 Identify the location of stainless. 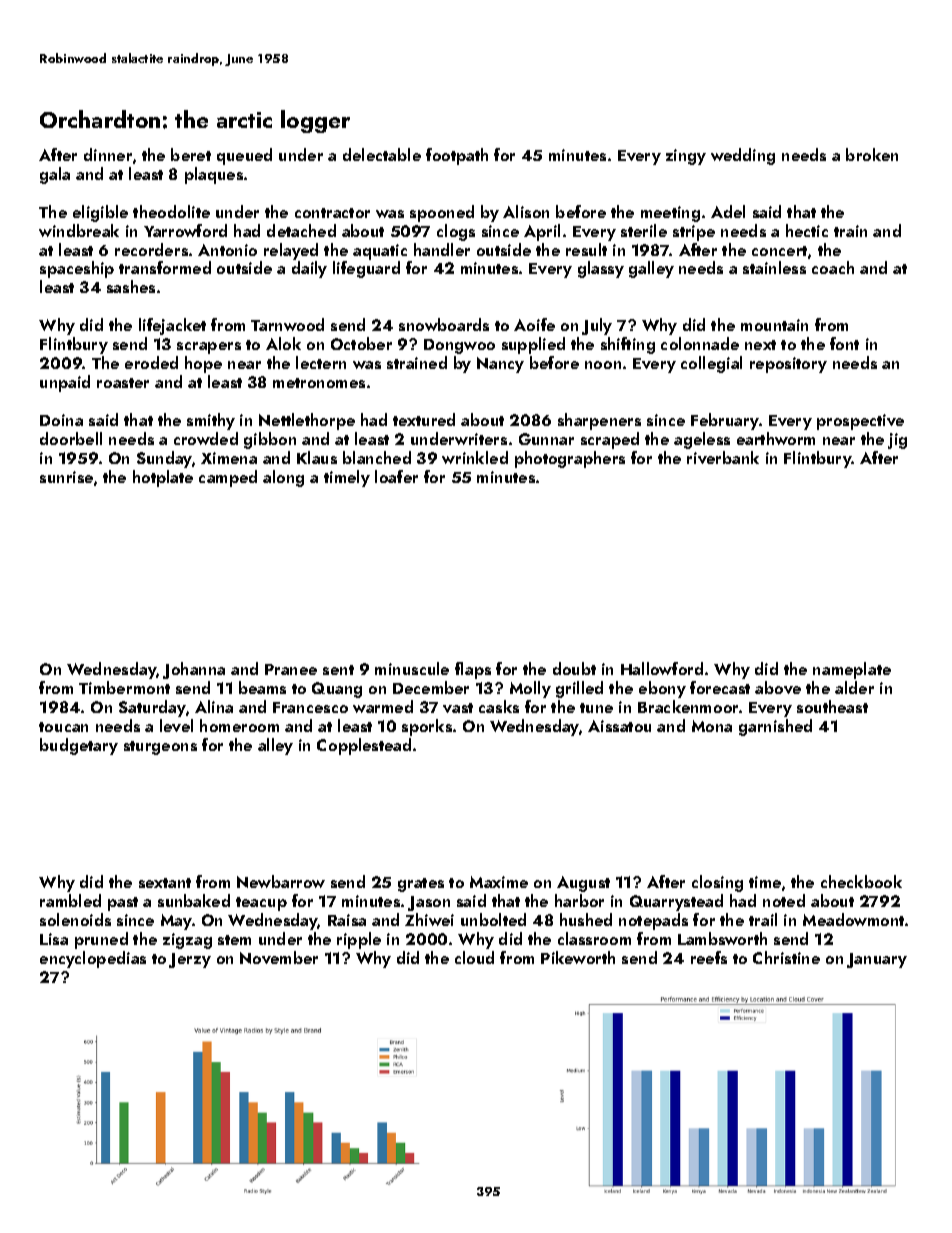
(774, 267).
